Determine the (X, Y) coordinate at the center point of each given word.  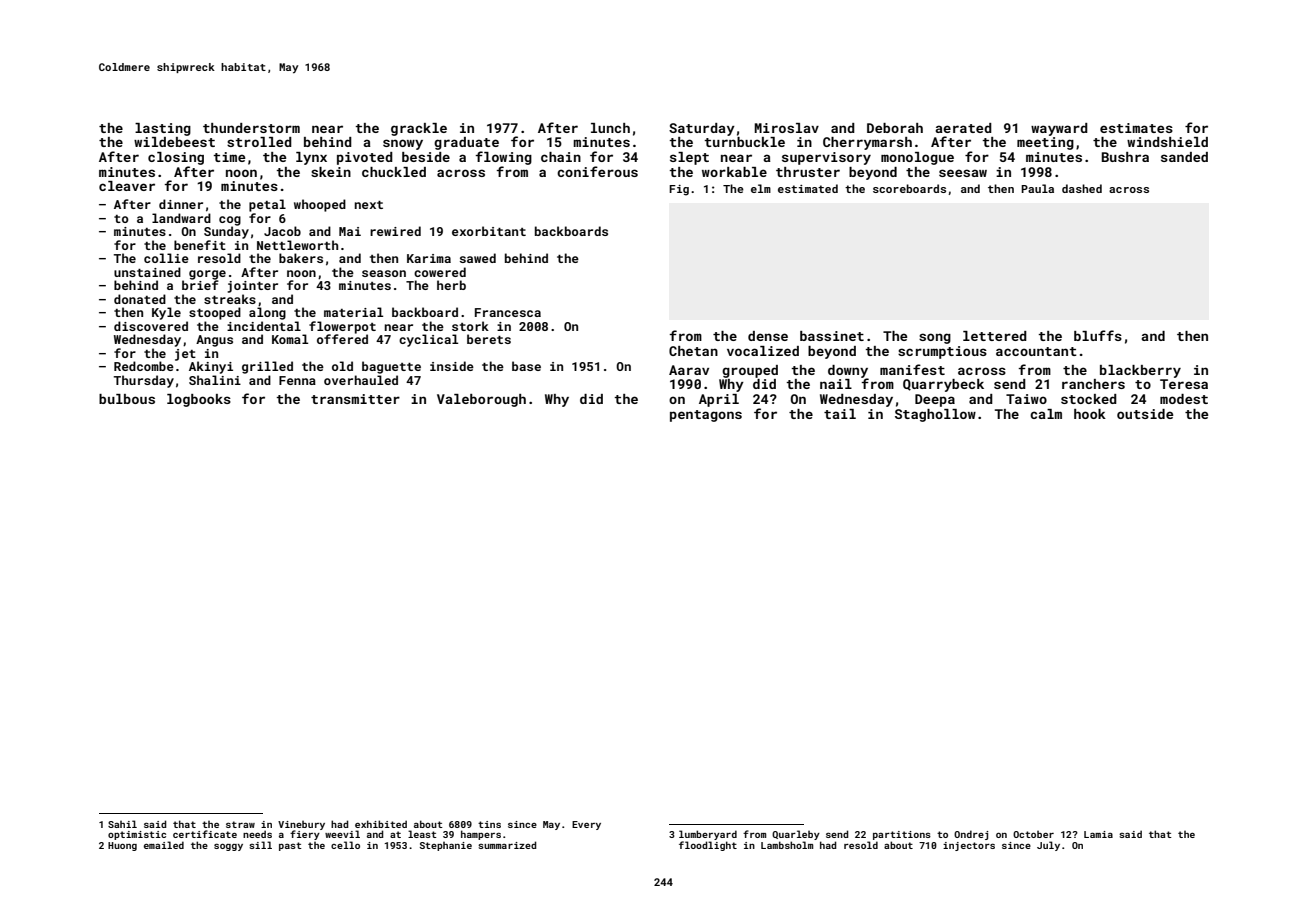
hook (1090, 414)
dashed (1082, 188)
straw (240, 824)
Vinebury (301, 825)
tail (840, 414)
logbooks (199, 400)
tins (489, 824)
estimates (1136, 128)
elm (761, 188)
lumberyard (708, 835)
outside (1145, 414)
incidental (264, 326)
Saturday (702, 129)
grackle (419, 129)
